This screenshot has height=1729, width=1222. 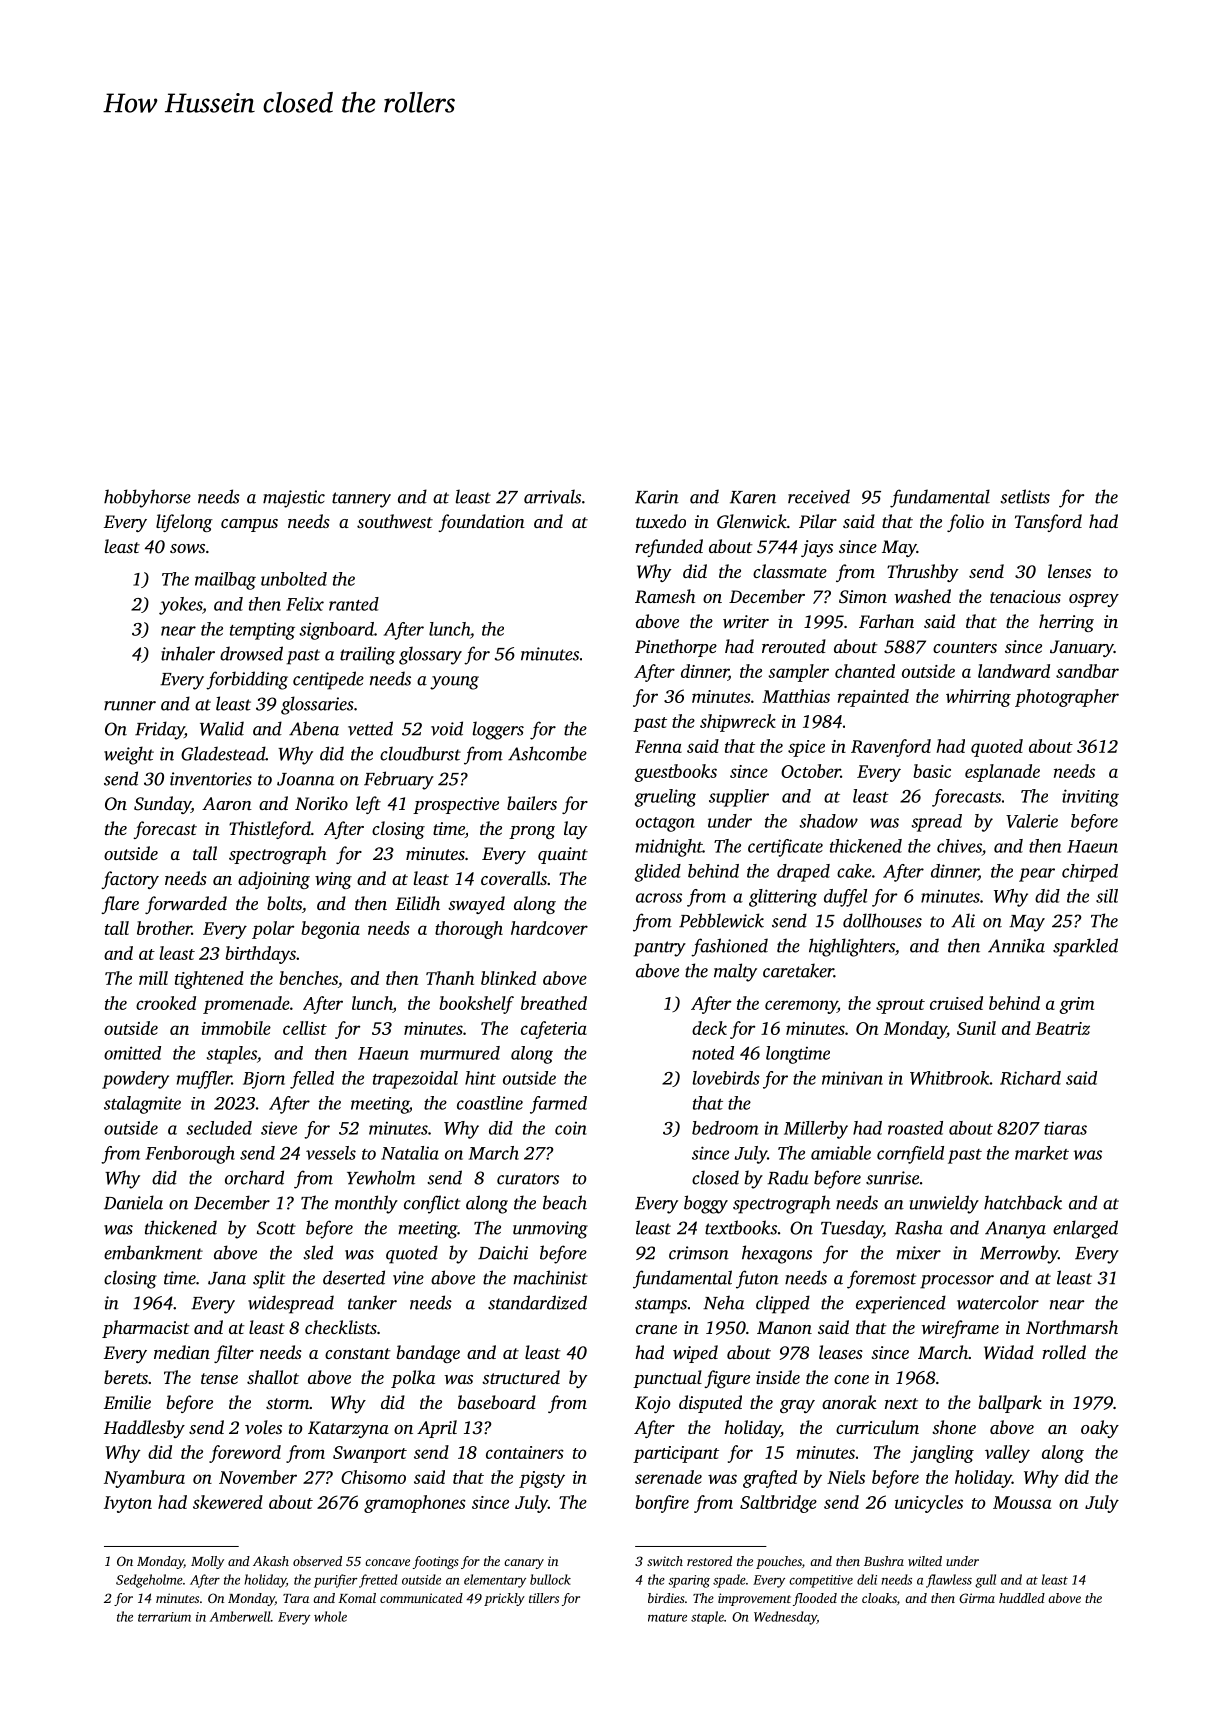 I want to click on repainted, so click(x=873, y=698).
